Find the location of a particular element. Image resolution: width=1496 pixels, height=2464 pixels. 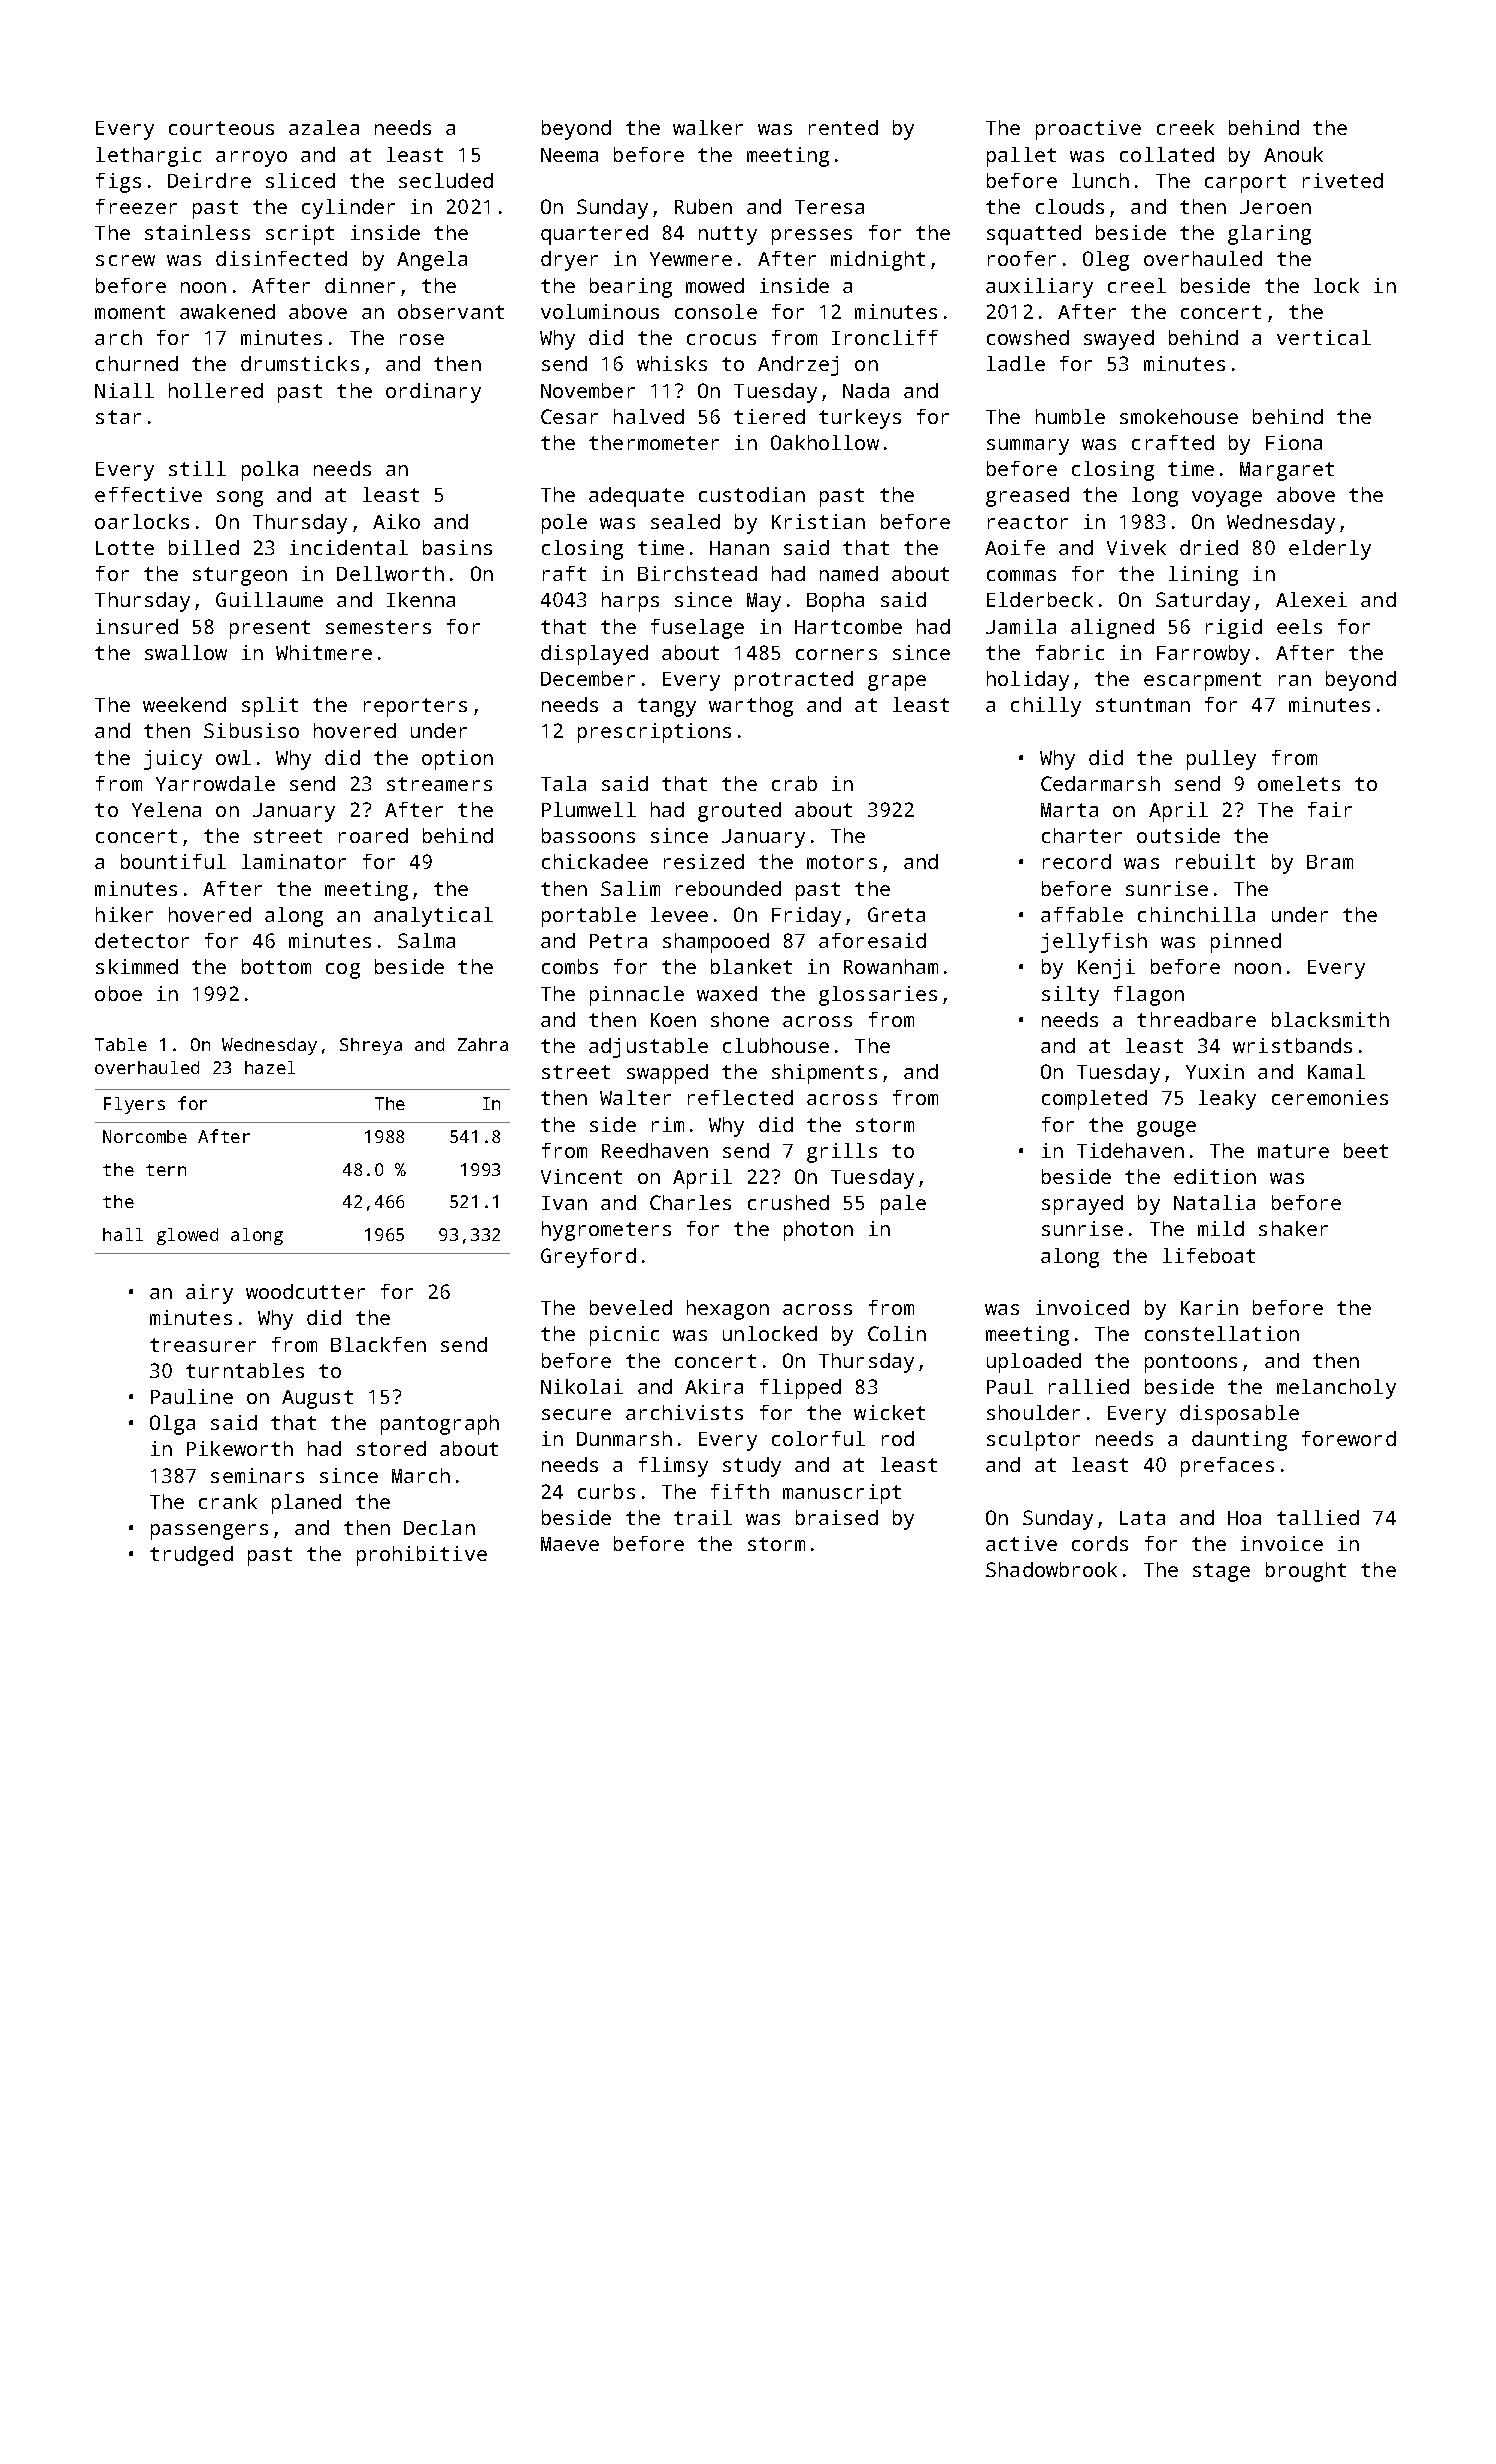

nutty is located at coordinates (728, 235).
